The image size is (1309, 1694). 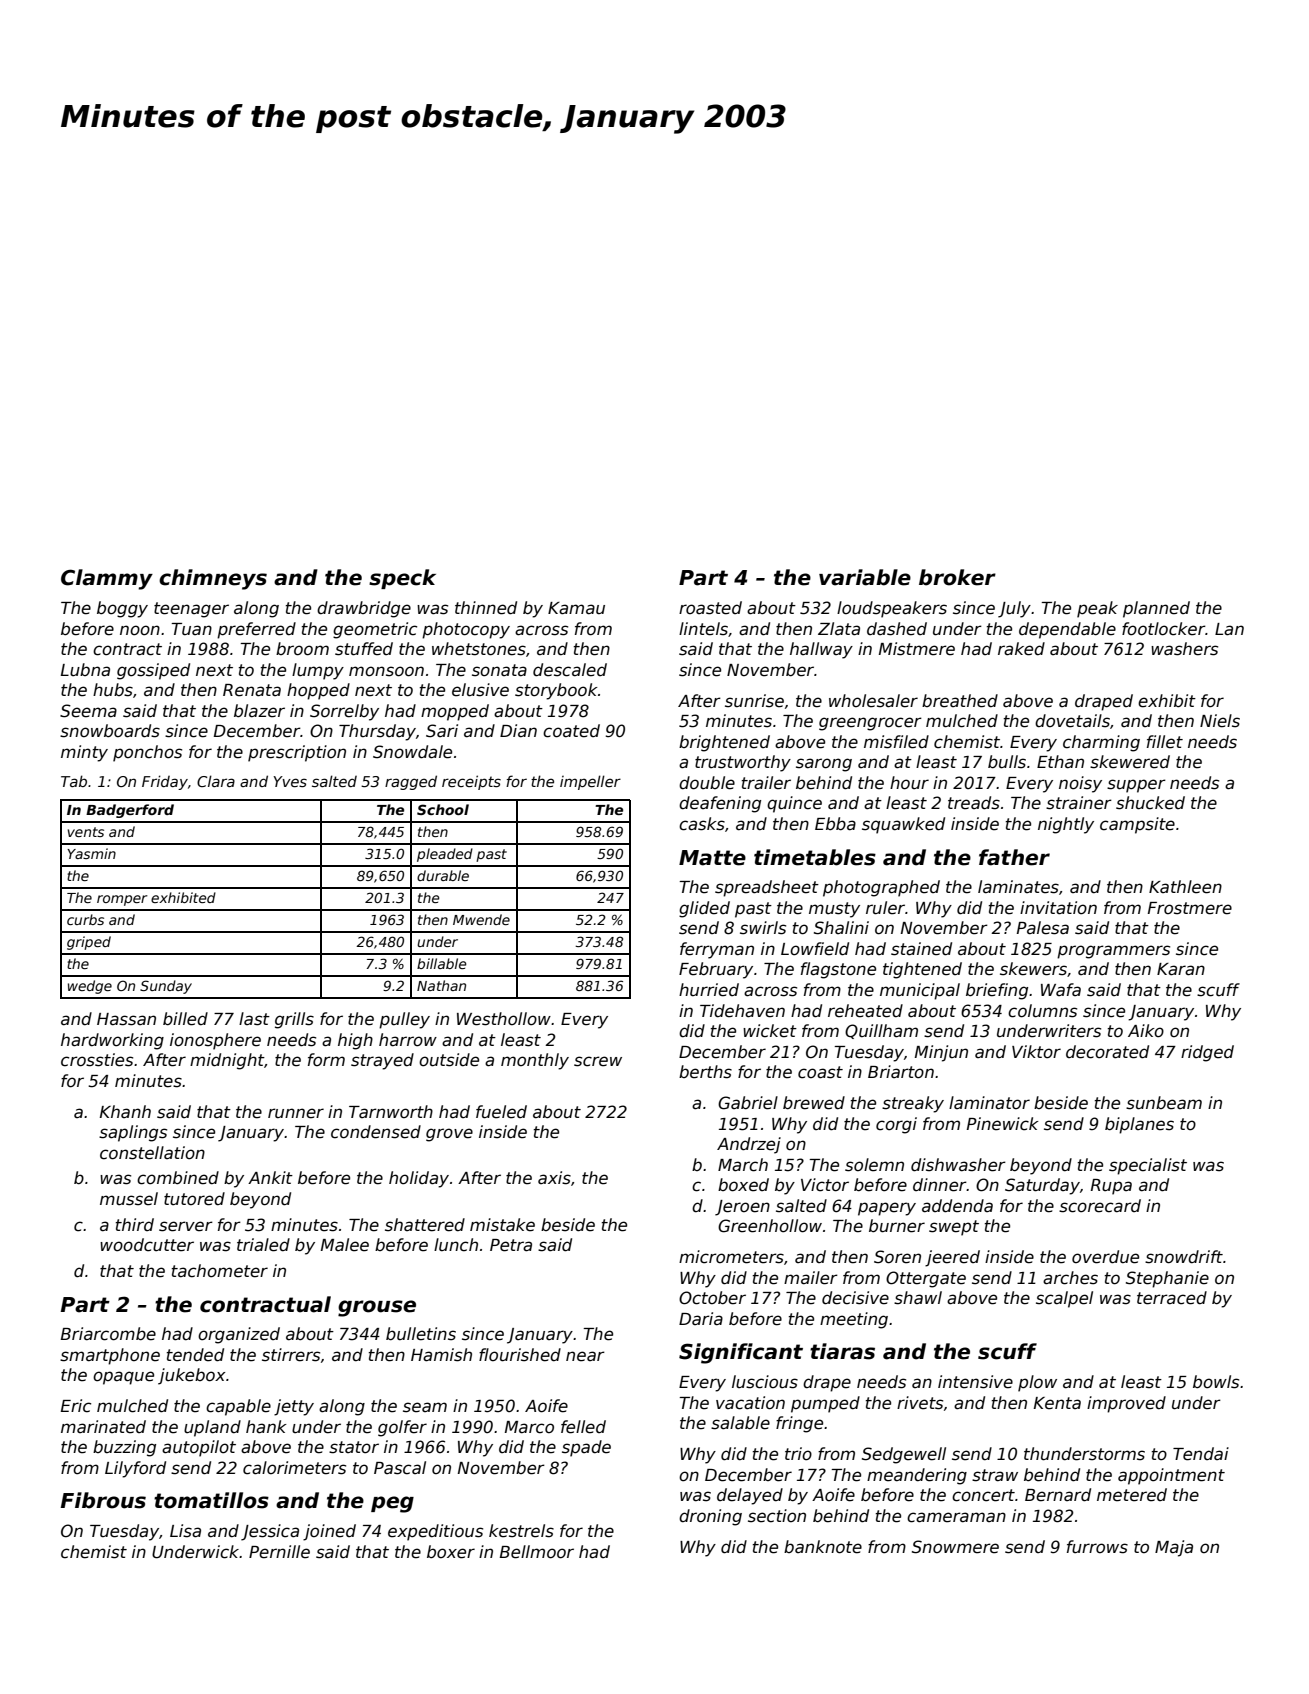 I want to click on October, so click(x=712, y=1298).
